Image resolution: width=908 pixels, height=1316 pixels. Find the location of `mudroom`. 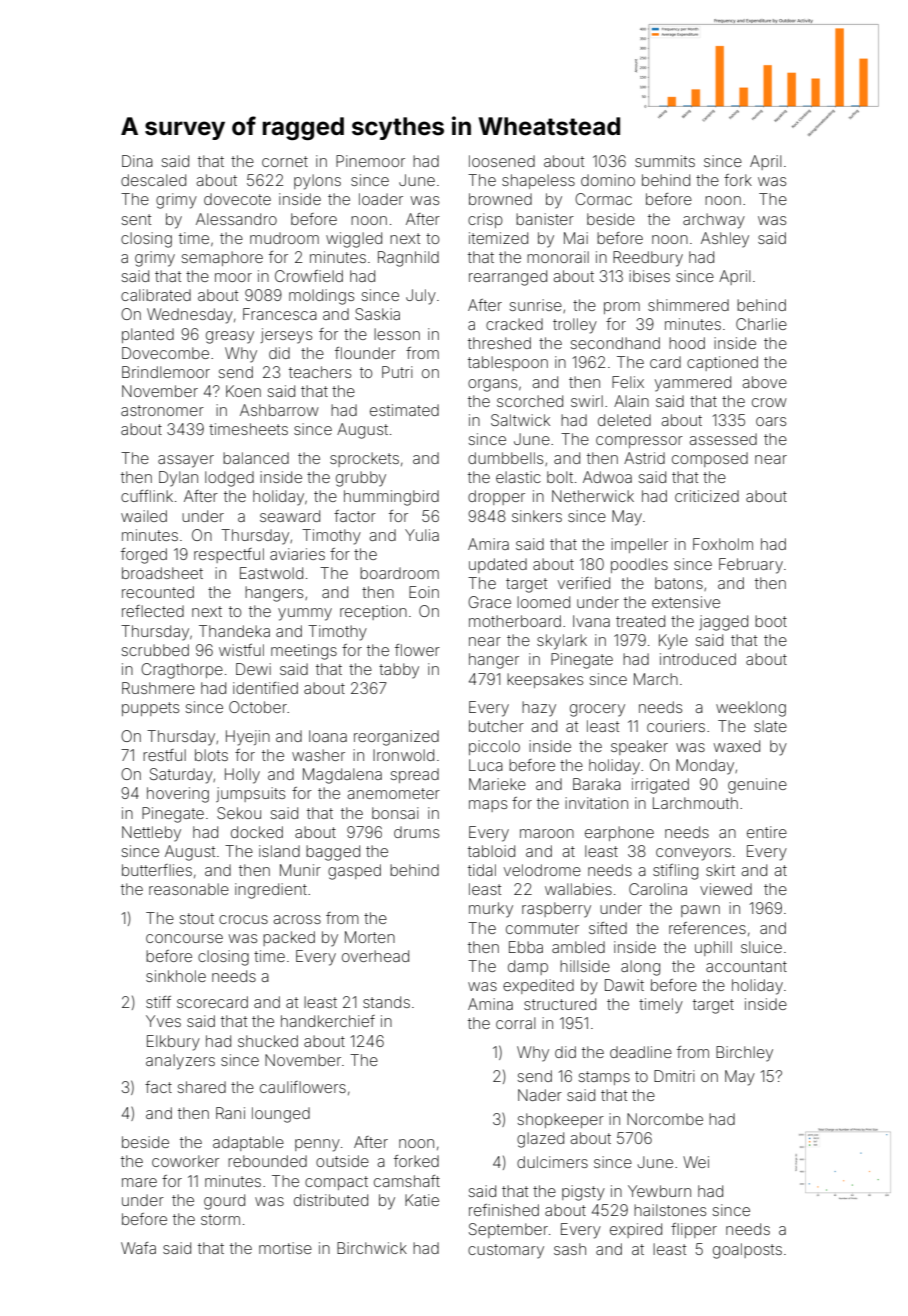

mudroom is located at coordinates (284, 238).
